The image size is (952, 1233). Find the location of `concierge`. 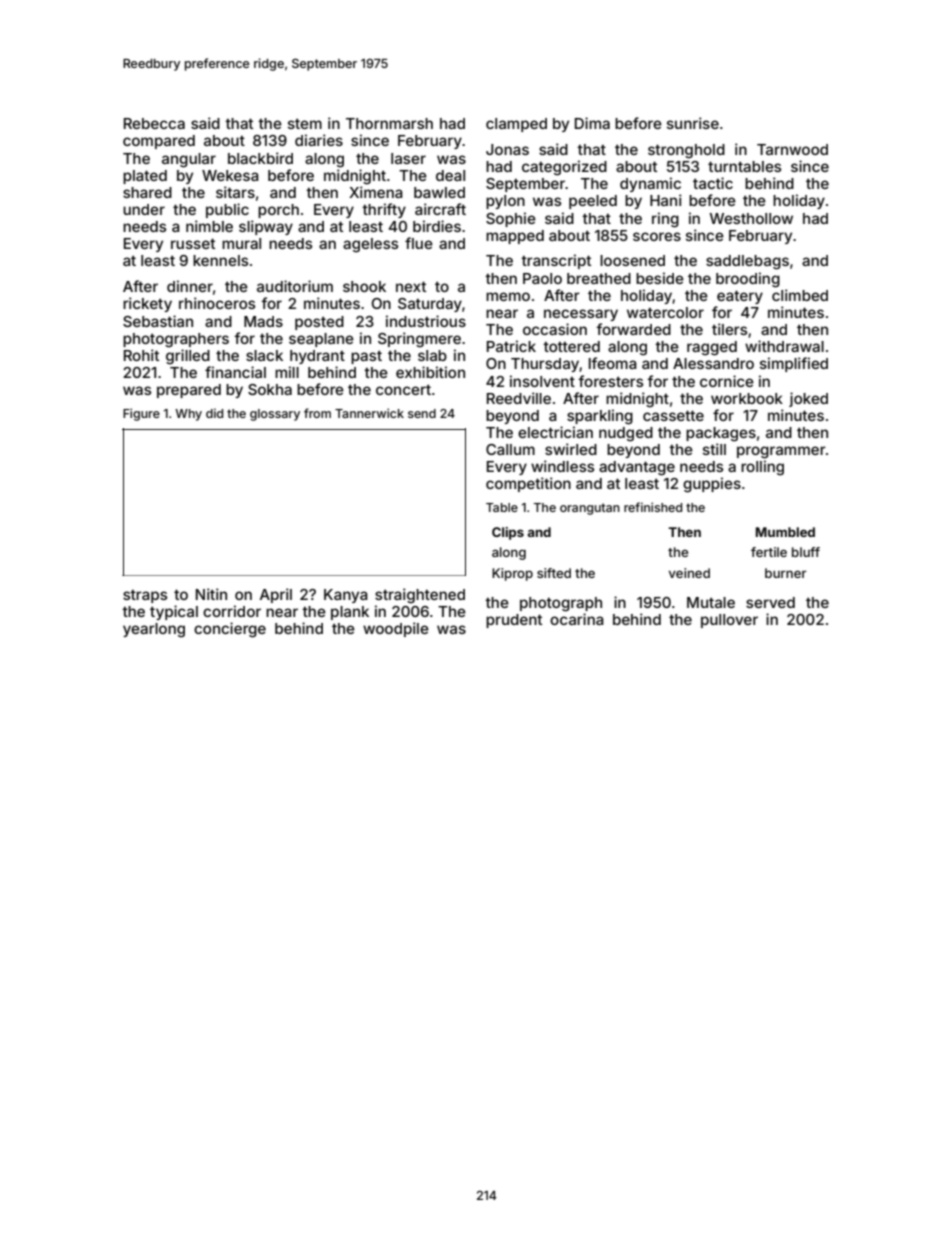

concierge is located at coordinates (230, 630).
